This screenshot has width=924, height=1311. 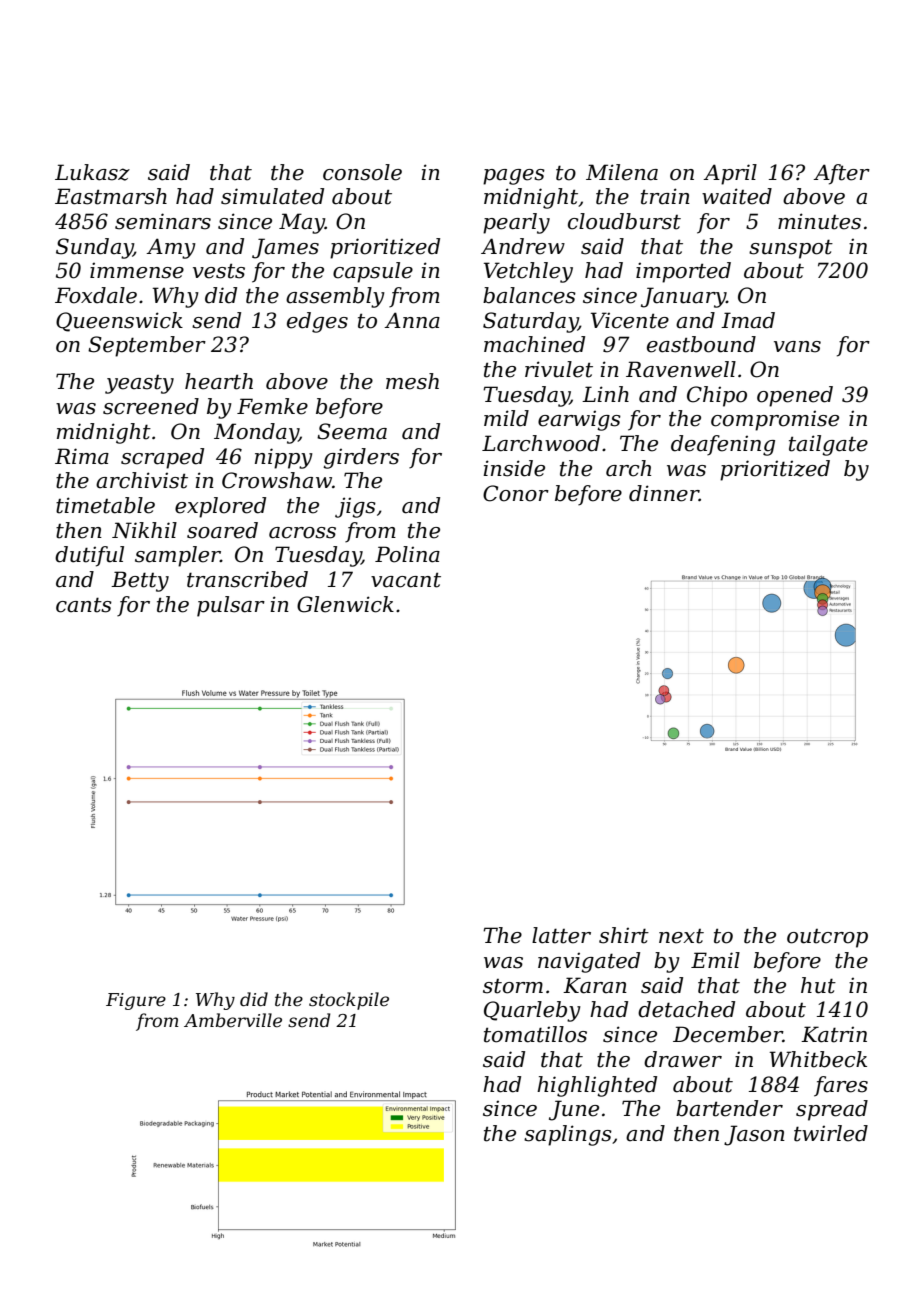 I want to click on saplings, so click(x=568, y=1135).
